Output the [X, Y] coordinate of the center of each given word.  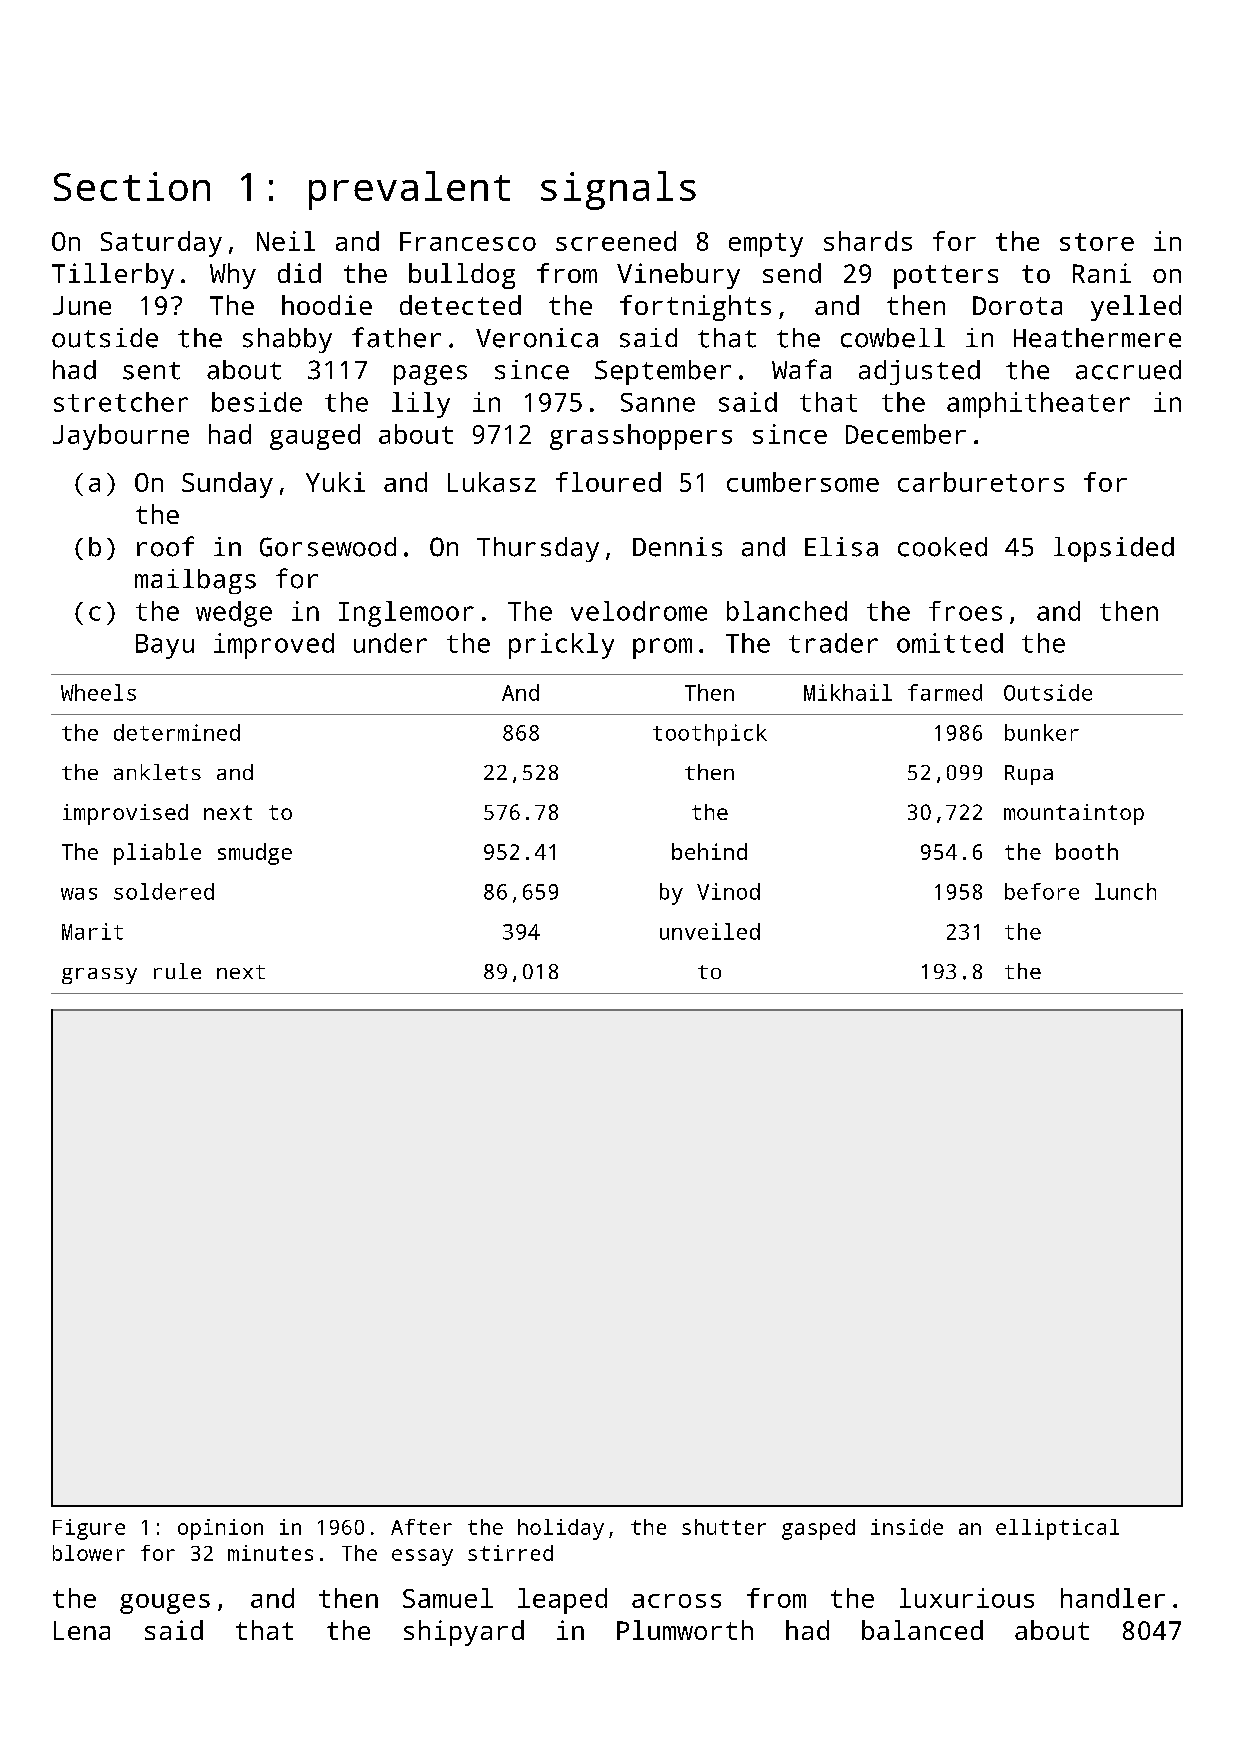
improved [274, 646]
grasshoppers [641, 437]
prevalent [409, 190]
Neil [286, 241]
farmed [945, 692]
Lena [82, 1630]
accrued [1128, 370]
